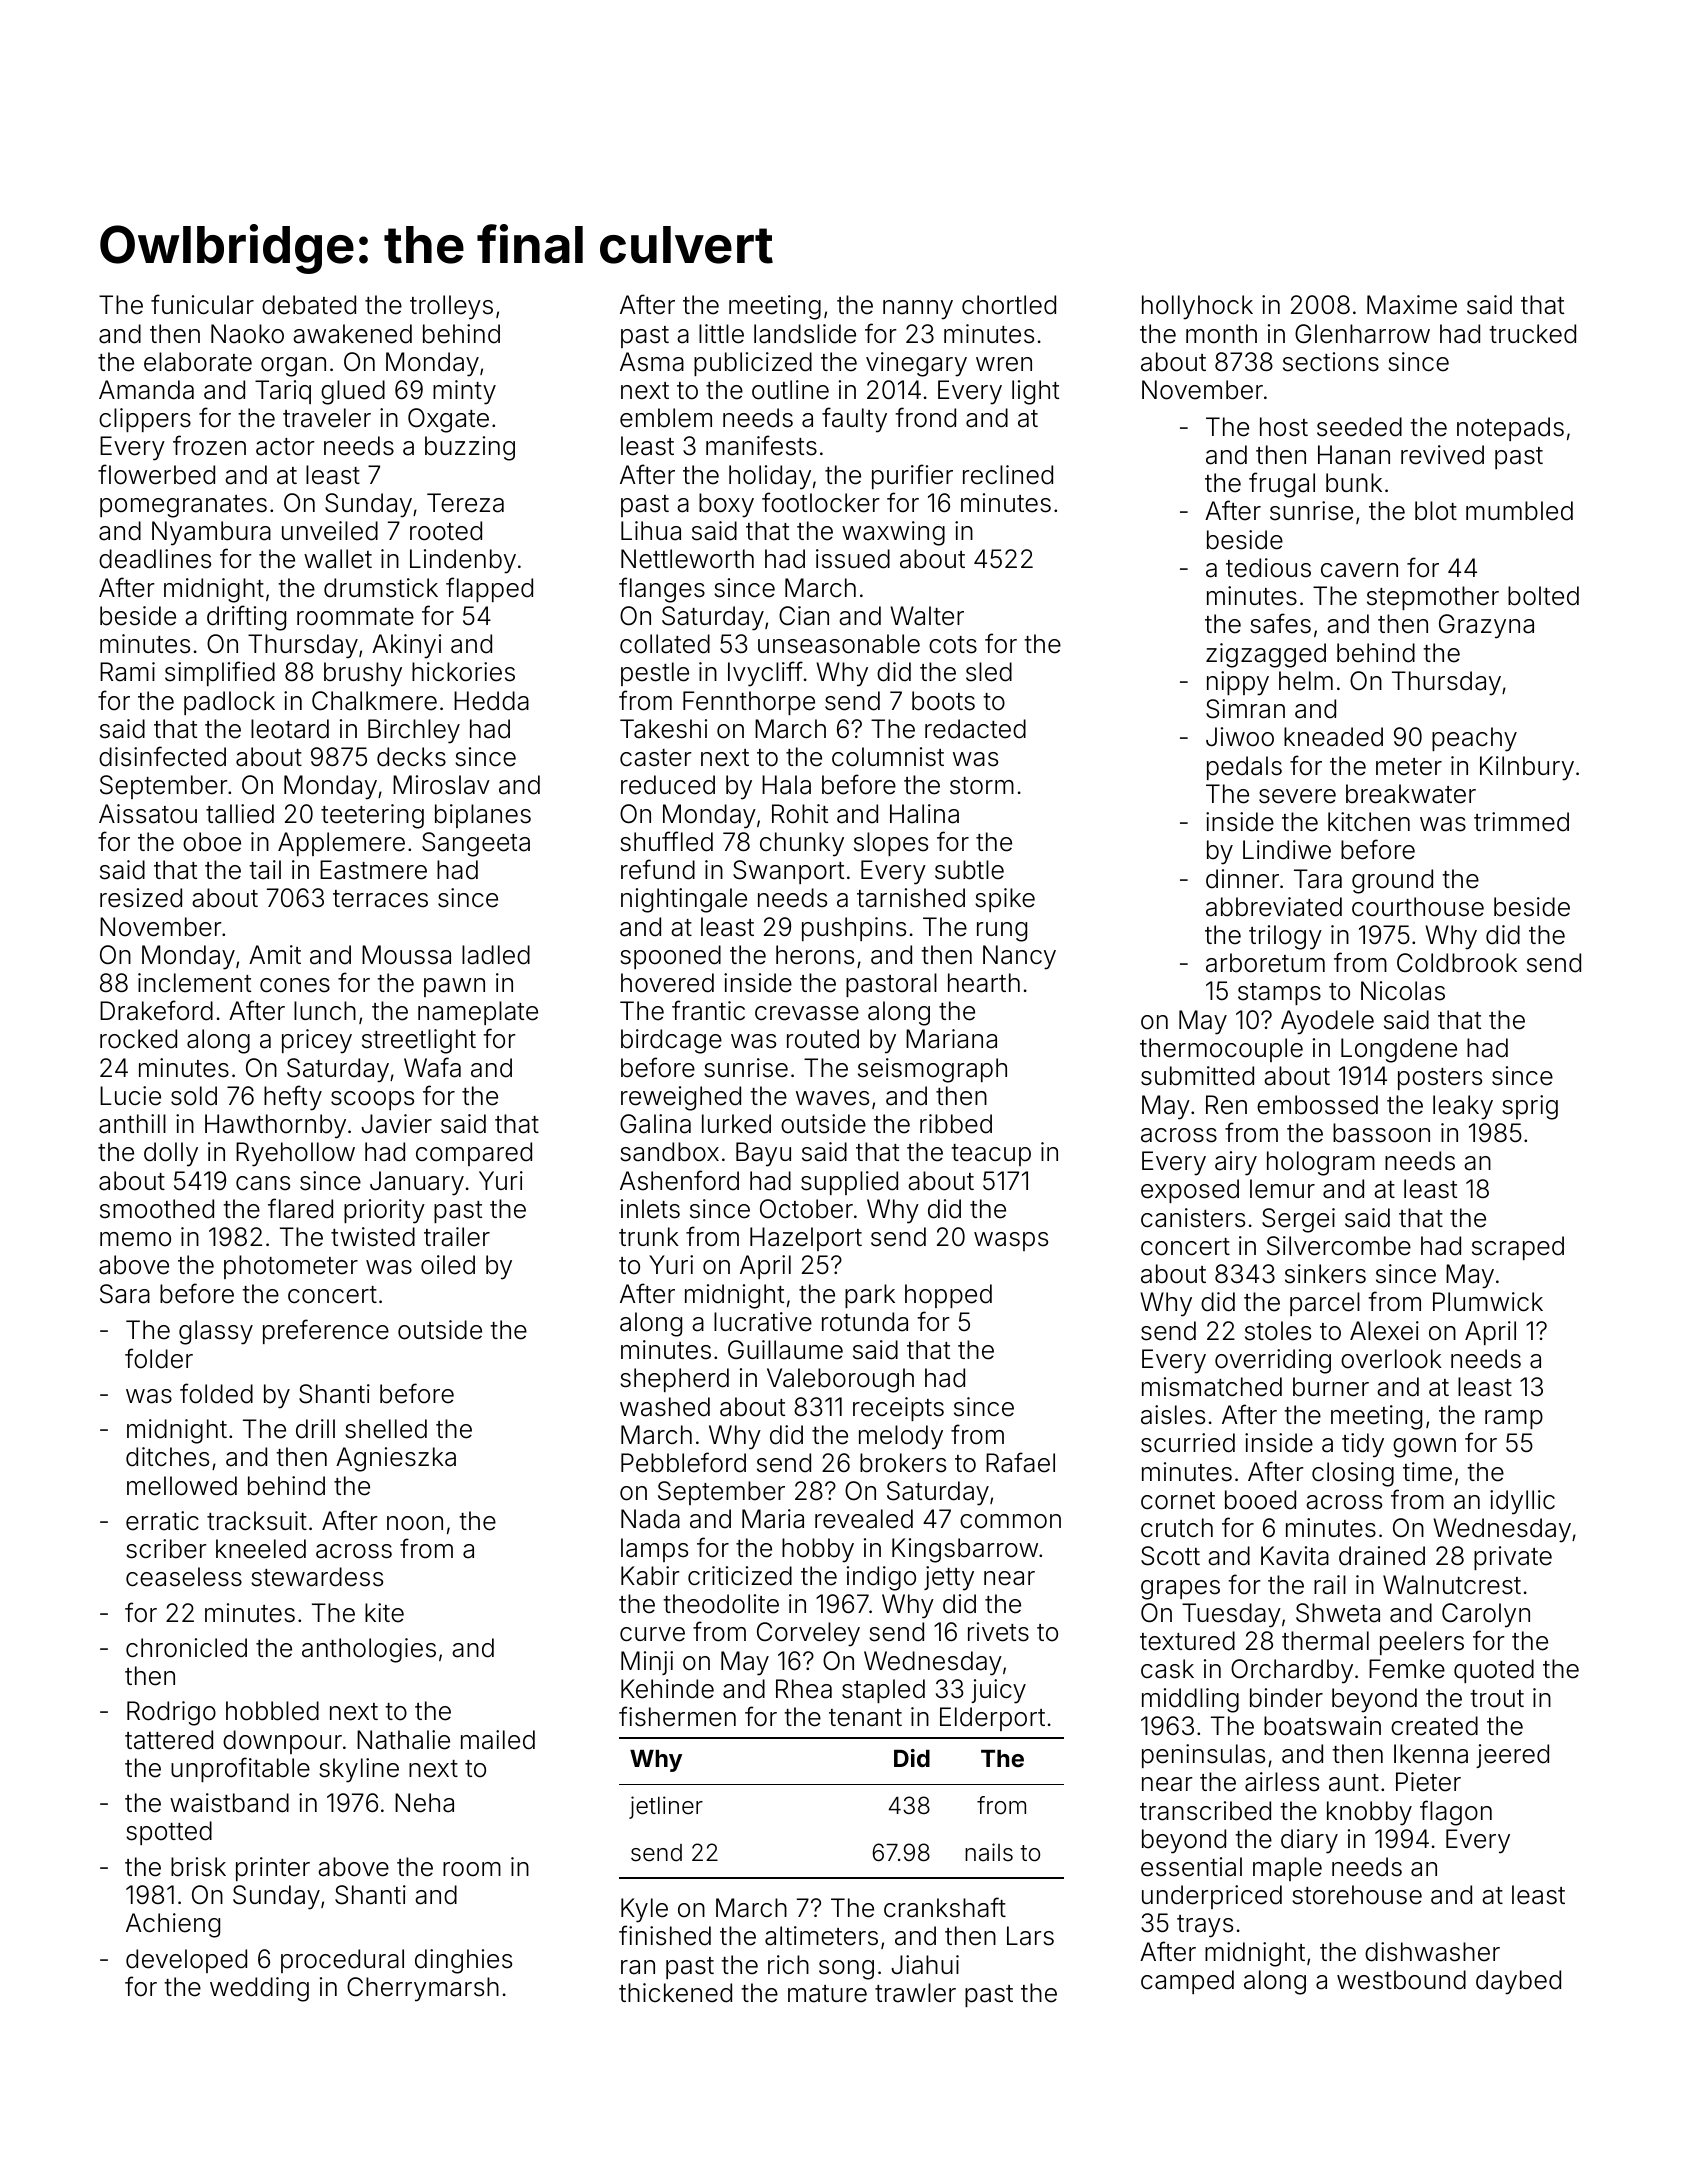 This image has width=1683, height=2178. I want to click on nanny, so click(918, 310).
